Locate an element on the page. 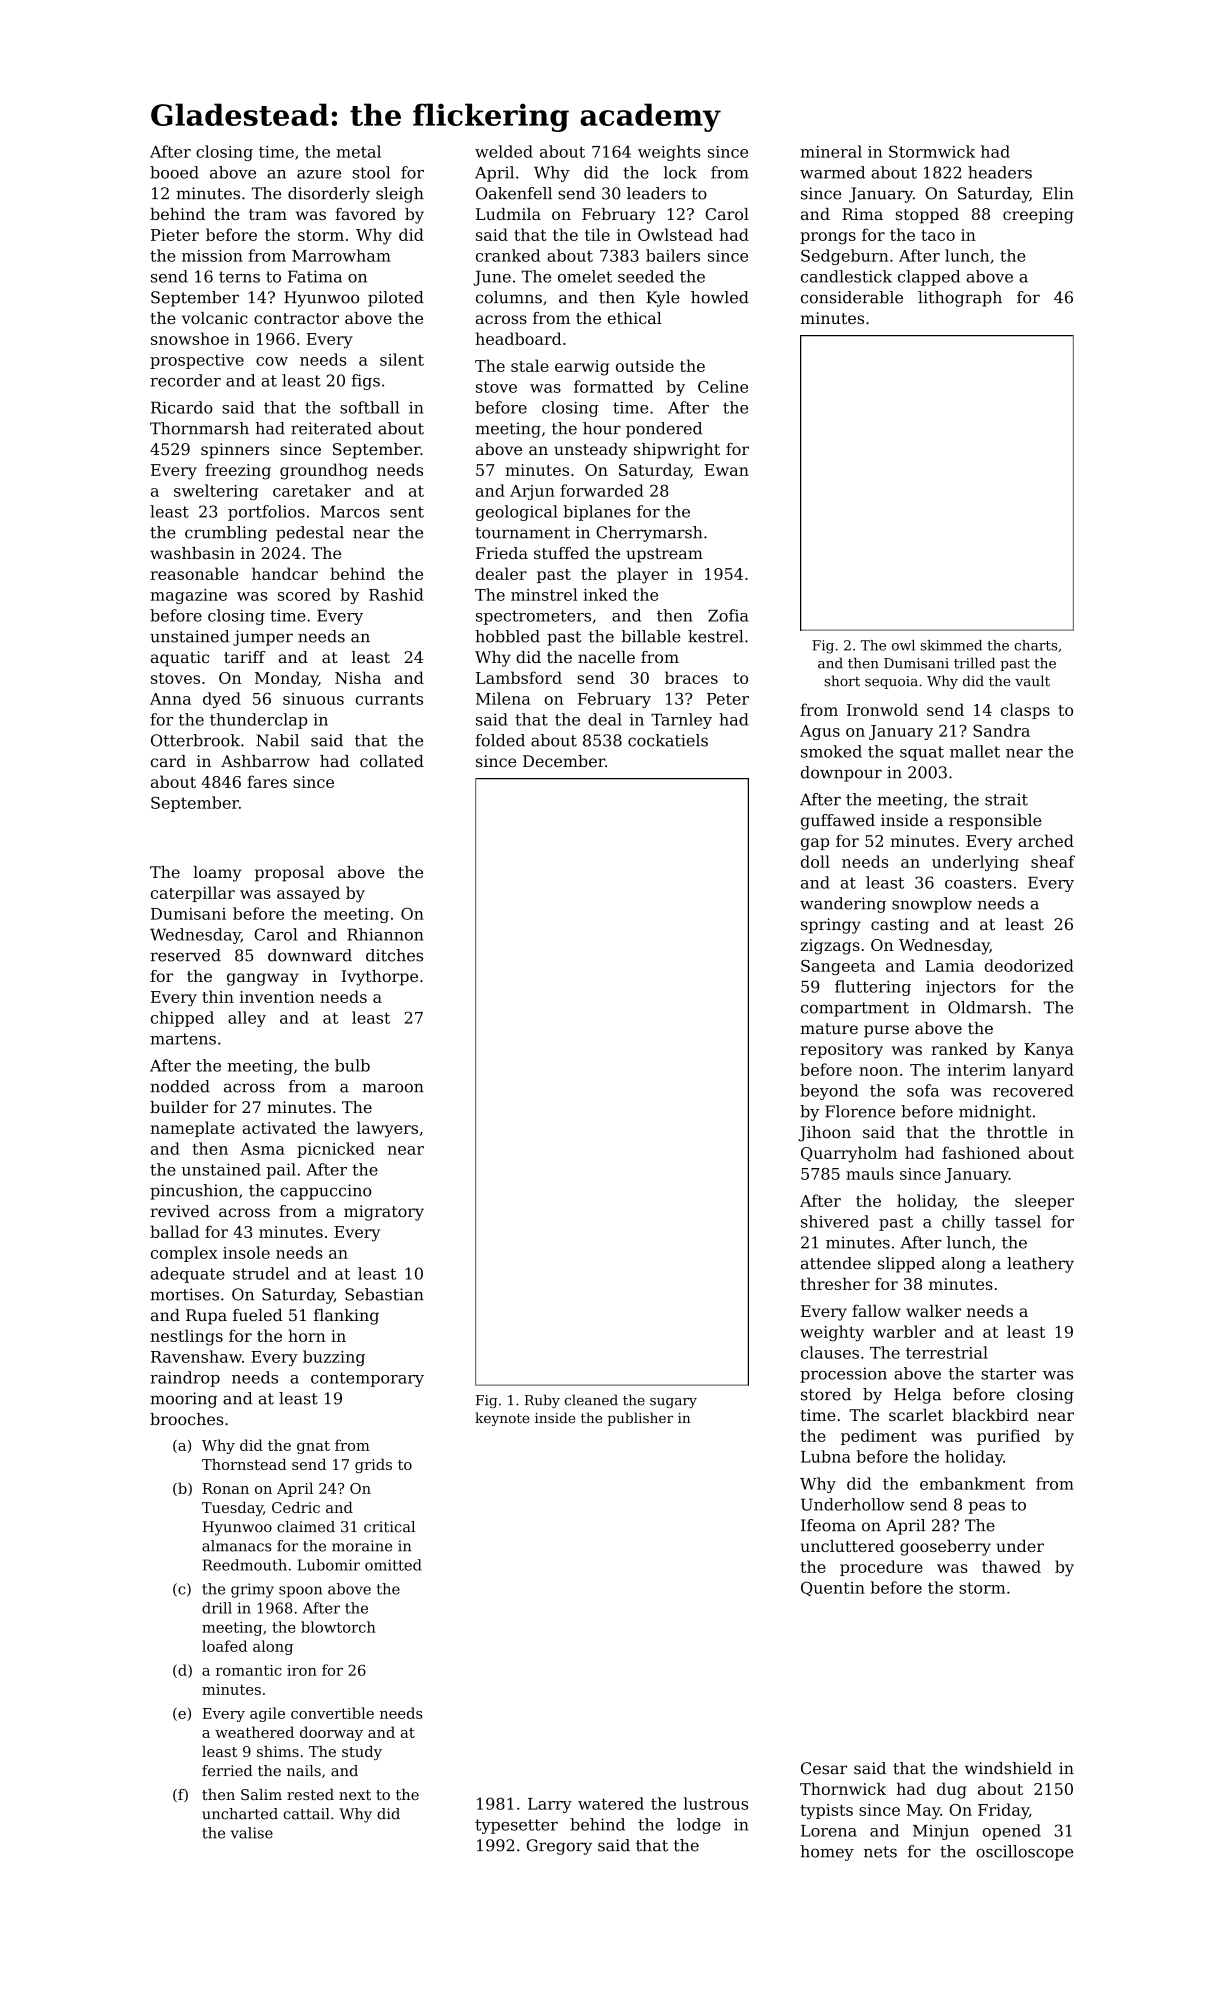 The height and width of the image is (2016, 1224). Ewan is located at coordinates (726, 470).
